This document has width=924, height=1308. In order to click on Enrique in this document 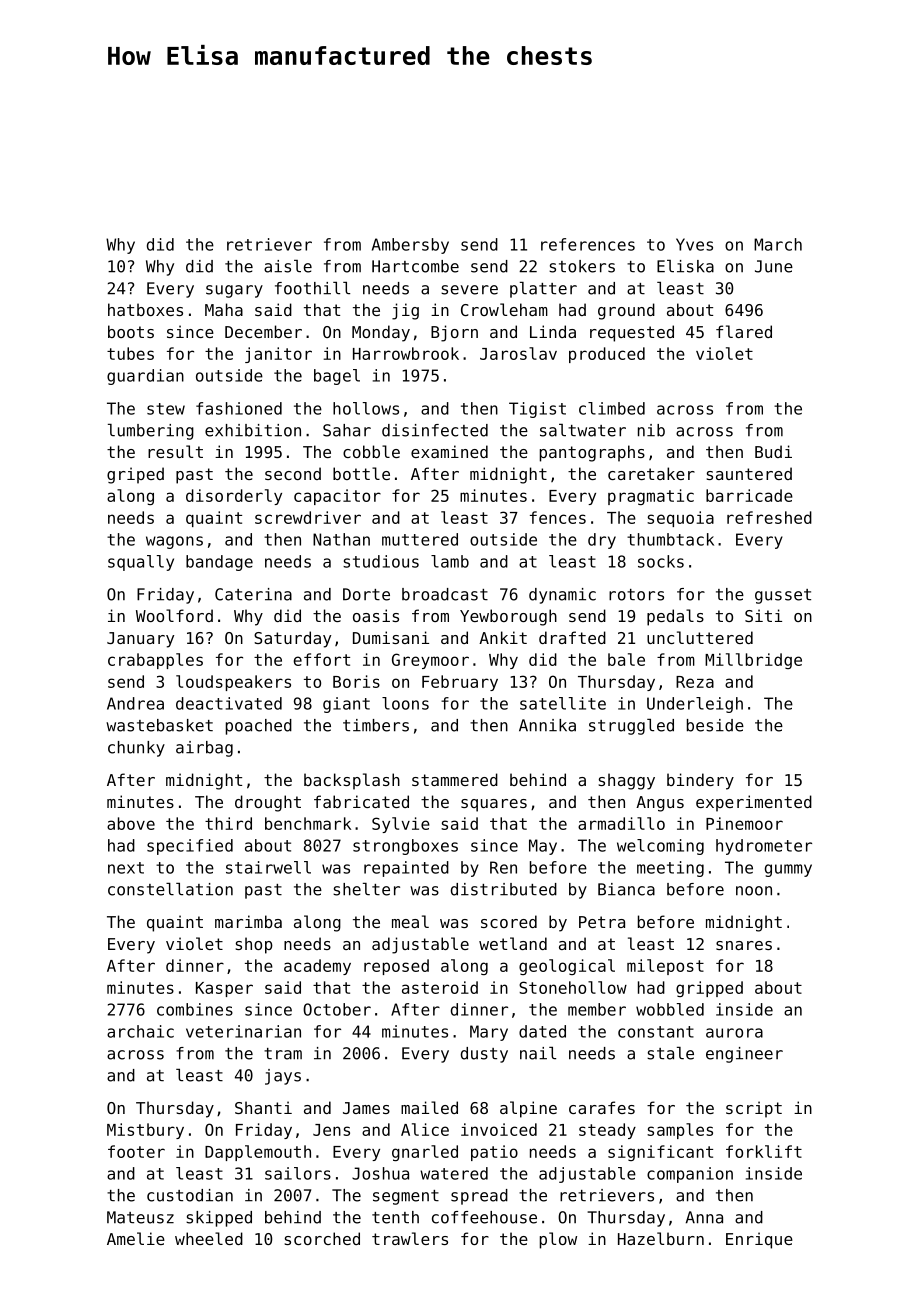, I will do `click(759, 1240)`.
